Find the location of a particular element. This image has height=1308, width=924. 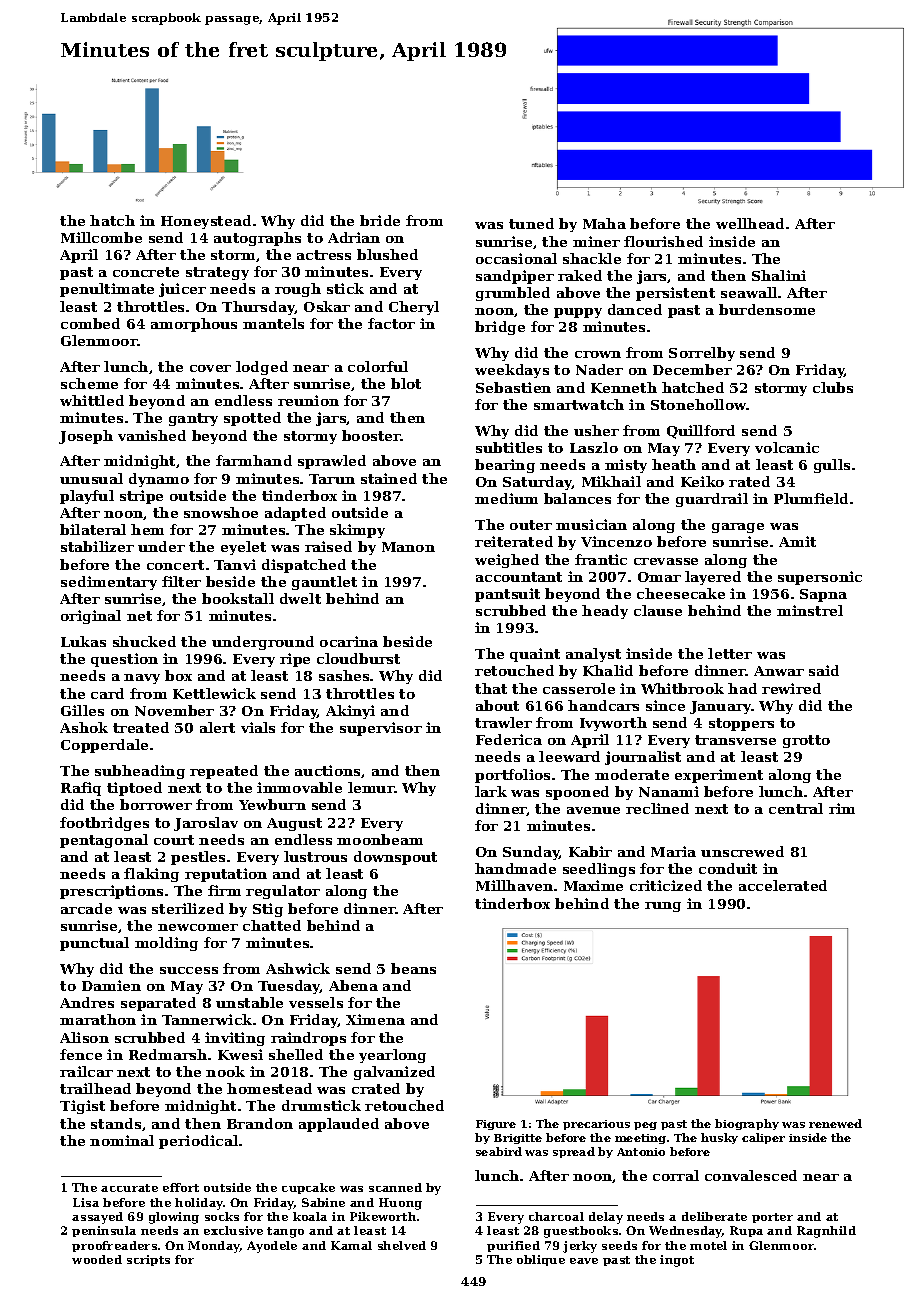

bride is located at coordinates (380, 220).
